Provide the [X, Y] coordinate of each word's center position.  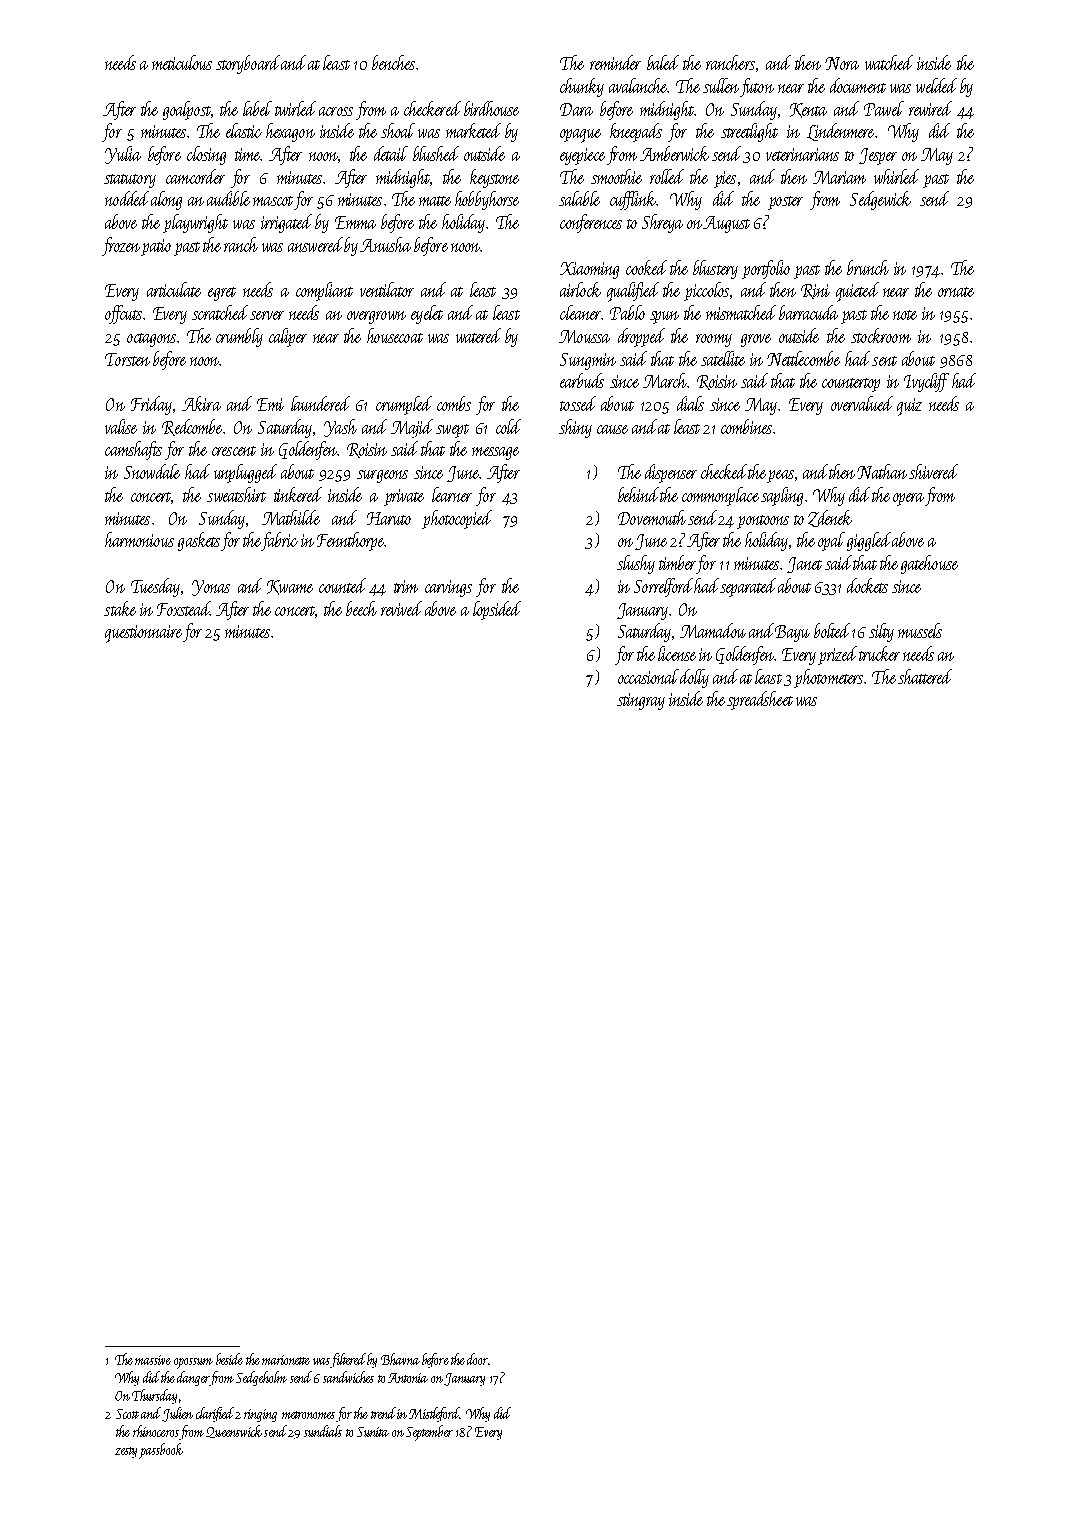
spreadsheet [760, 700]
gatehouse [929, 564]
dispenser [671, 473]
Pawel [884, 108]
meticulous [182, 62]
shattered [925, 676]
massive [153, 1360]
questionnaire [143, 634]
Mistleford [434, 1414]
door [477, 1359]
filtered [348, 1360]
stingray [641, 701]
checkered [432, 108]
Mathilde [291, 517]
